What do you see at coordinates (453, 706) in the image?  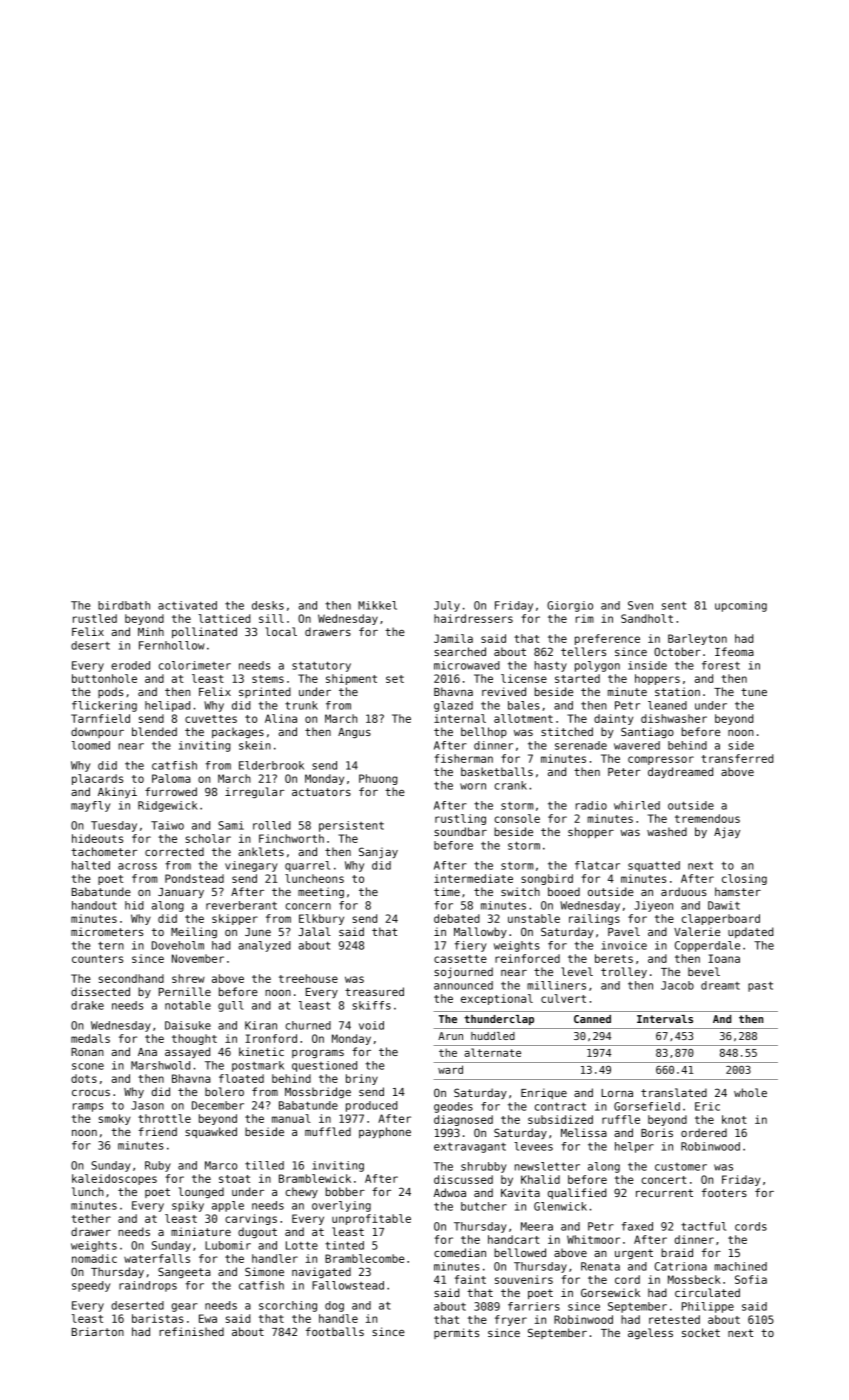 I see `glazed` at bounding box center [453, 706].
